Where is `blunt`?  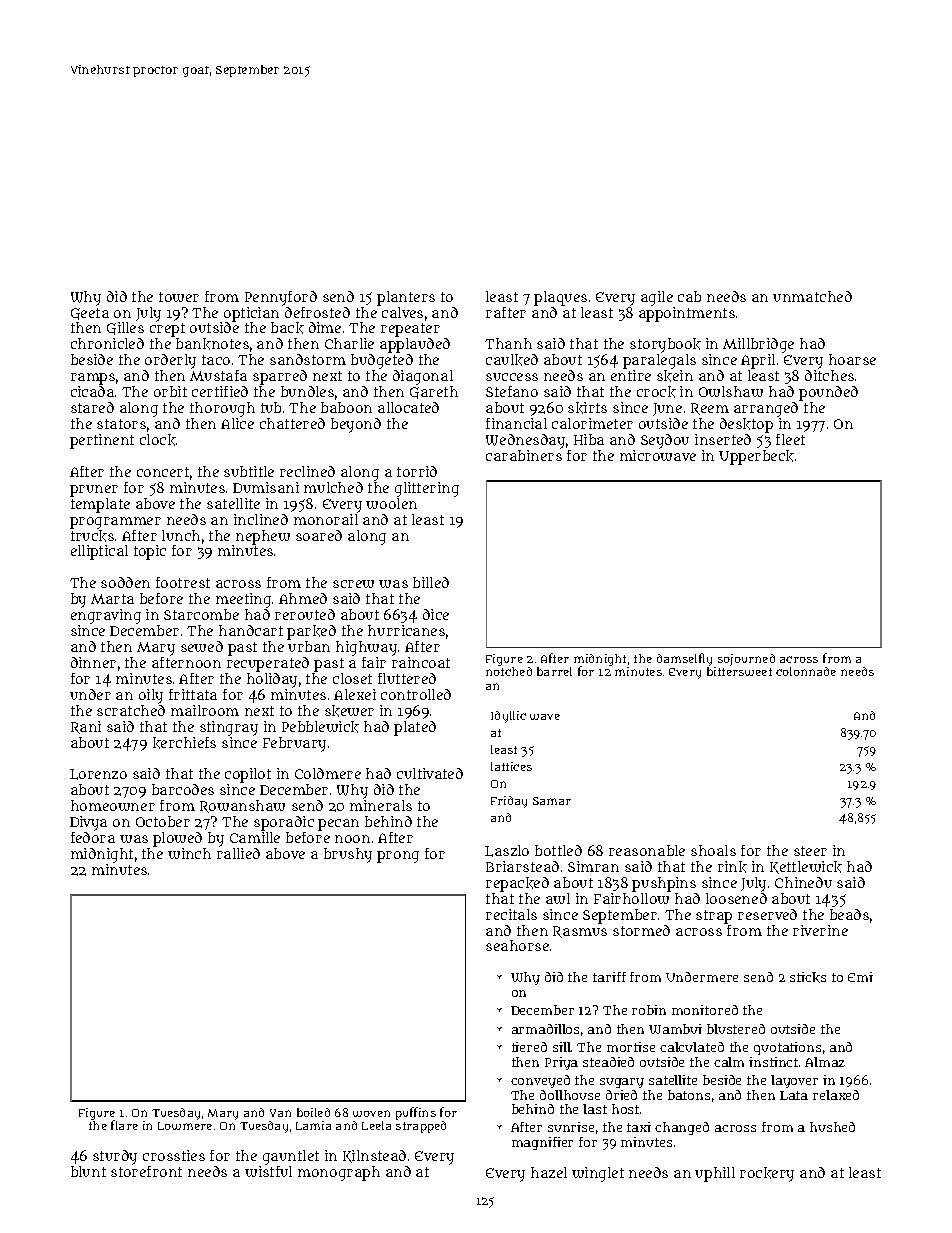 blunt is located at coordinates (88, 1171).
